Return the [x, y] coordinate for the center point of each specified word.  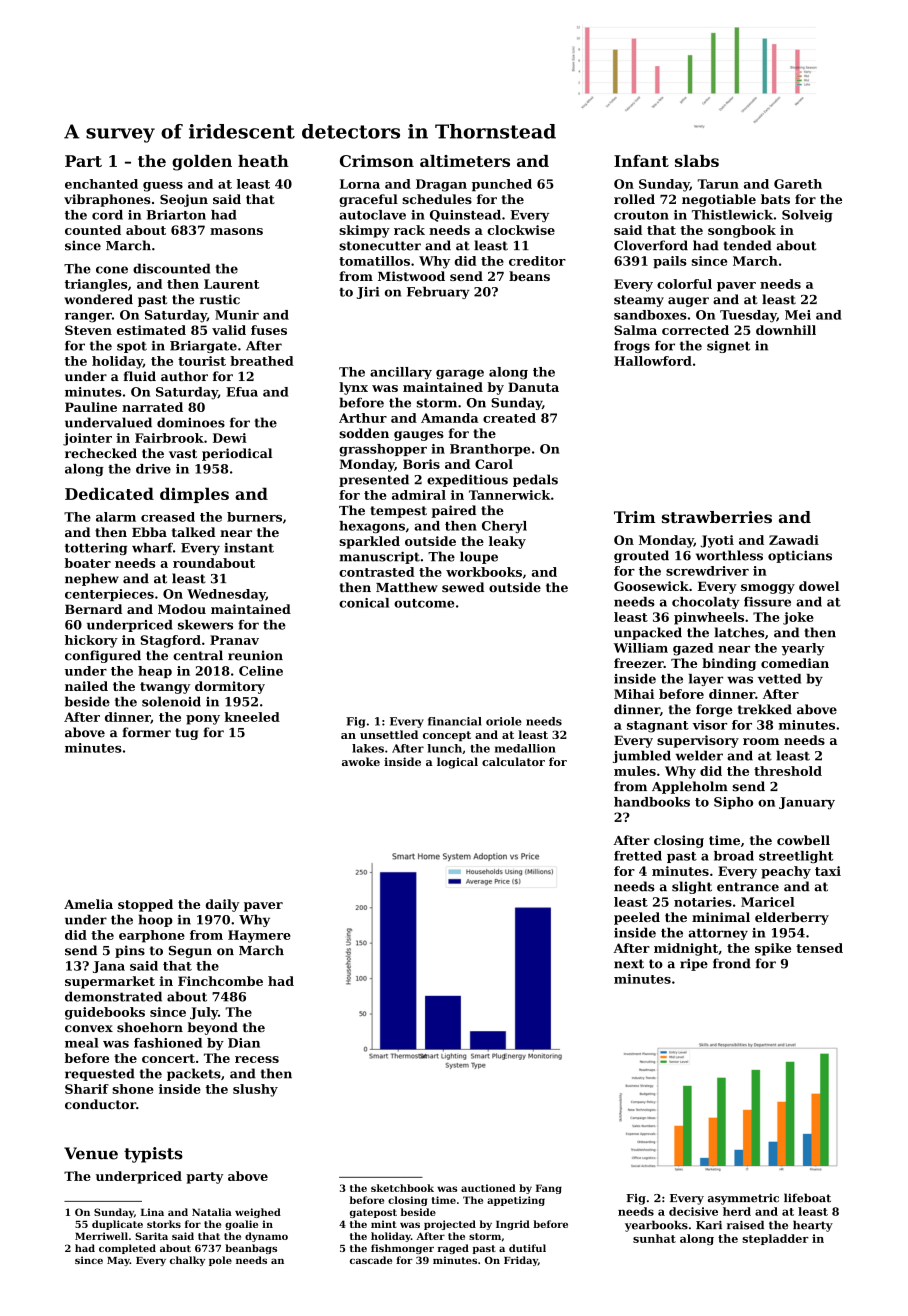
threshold [788, 771]
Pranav [234, 640]
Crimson [377, 161]
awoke [361, 761]
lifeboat [807, 1198]
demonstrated [113, 996]
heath [263, 161]
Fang [549, 1189]
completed [127, 1249]
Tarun [718, 184]
